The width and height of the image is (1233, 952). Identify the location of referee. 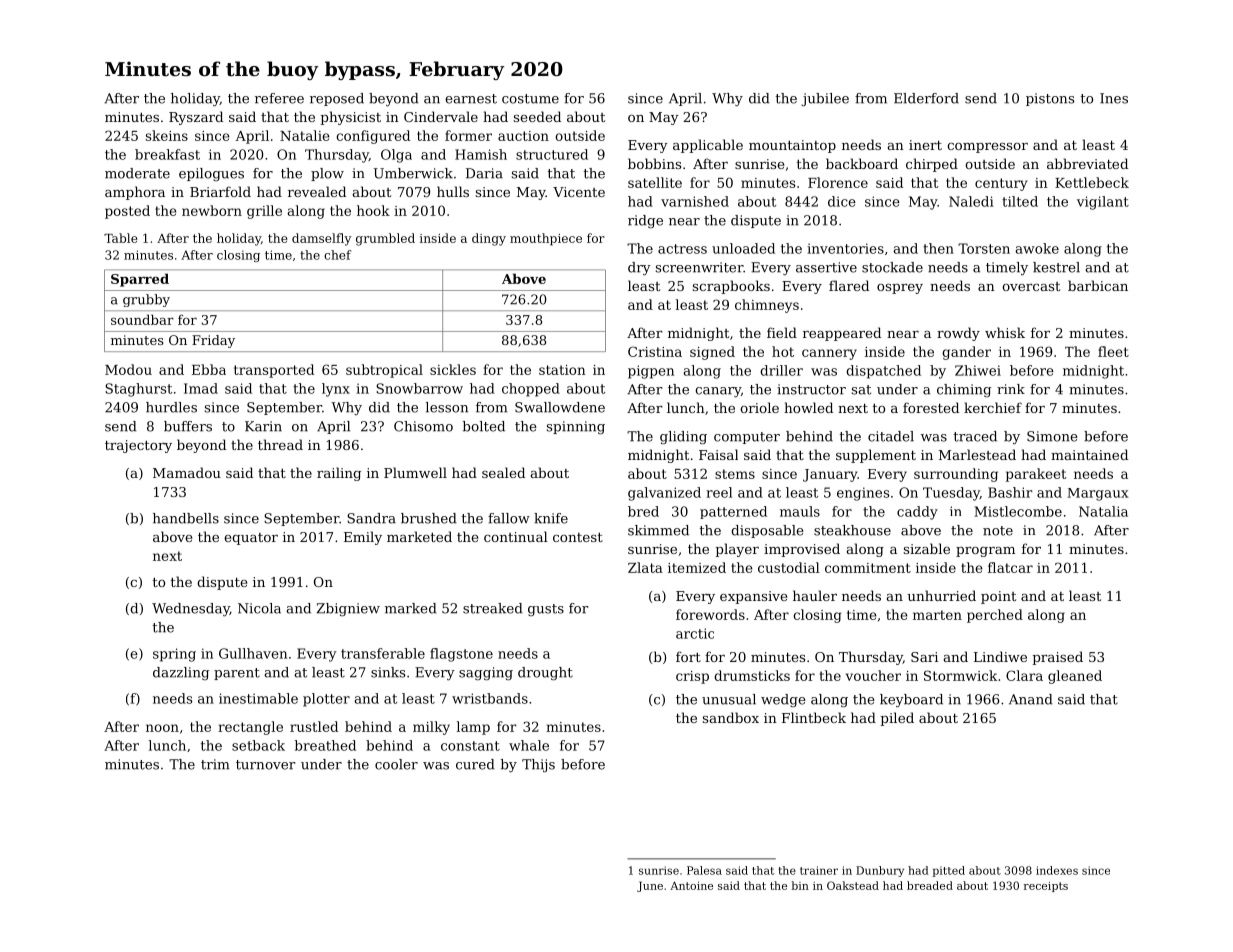
(279, 98).
